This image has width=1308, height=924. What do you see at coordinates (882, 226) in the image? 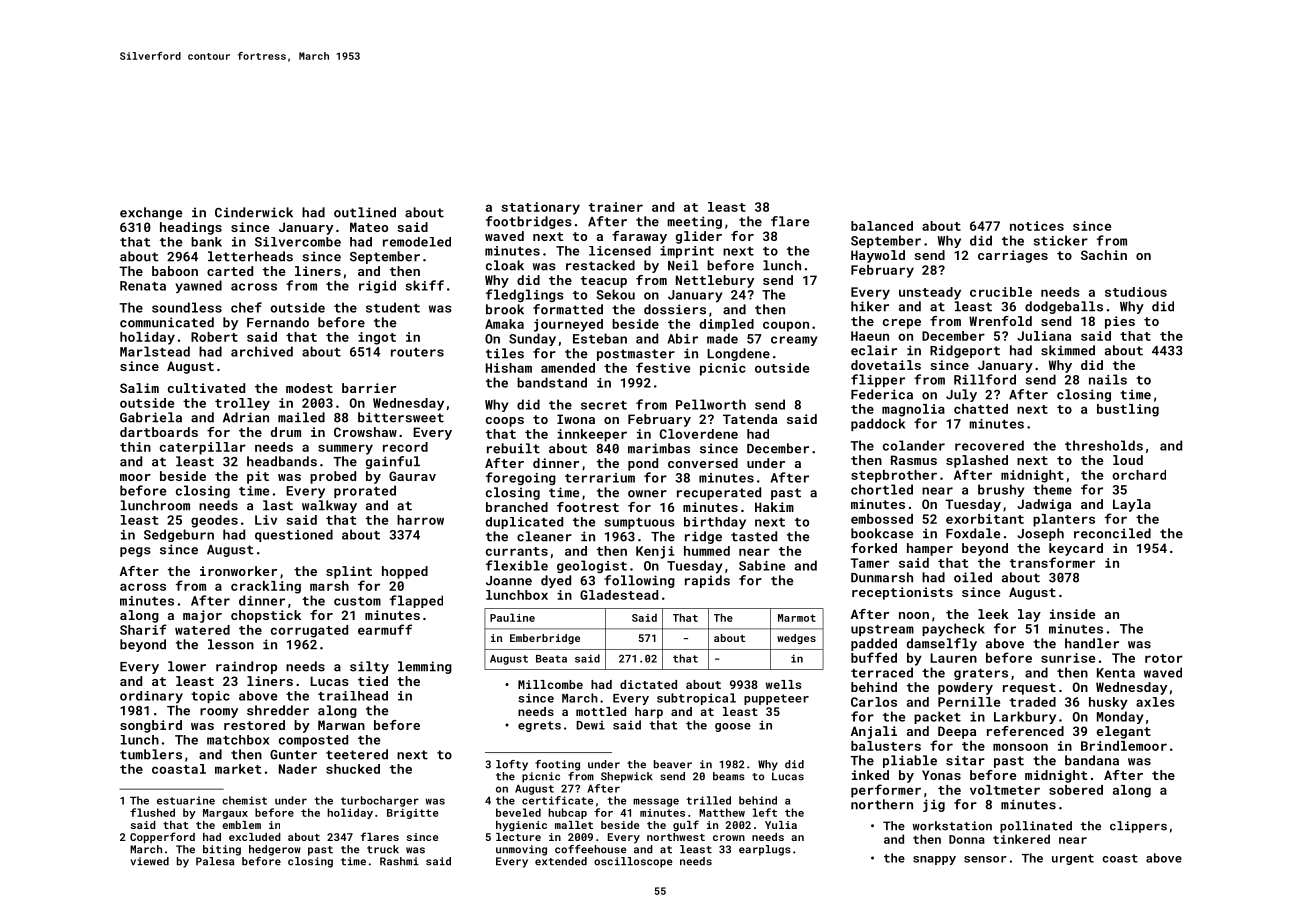
I see `balanced` at bounding box center [882, 226].
